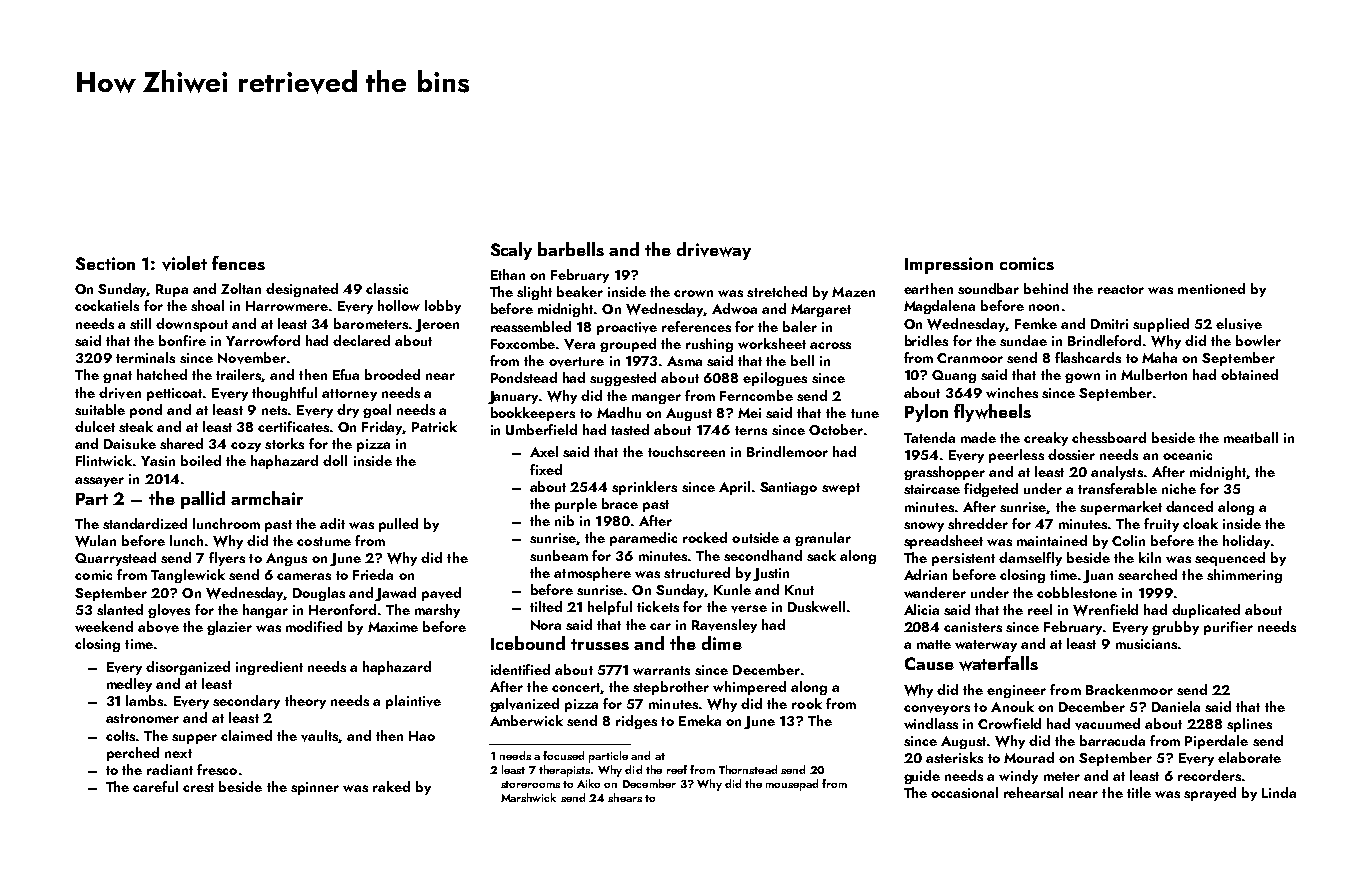 Image resolution: width=1372 pixels, height=887 pixels. What do you see at coordinates (788, 488) in the screenshot?
I see `Santiago` at bounding box center [788, 488].
